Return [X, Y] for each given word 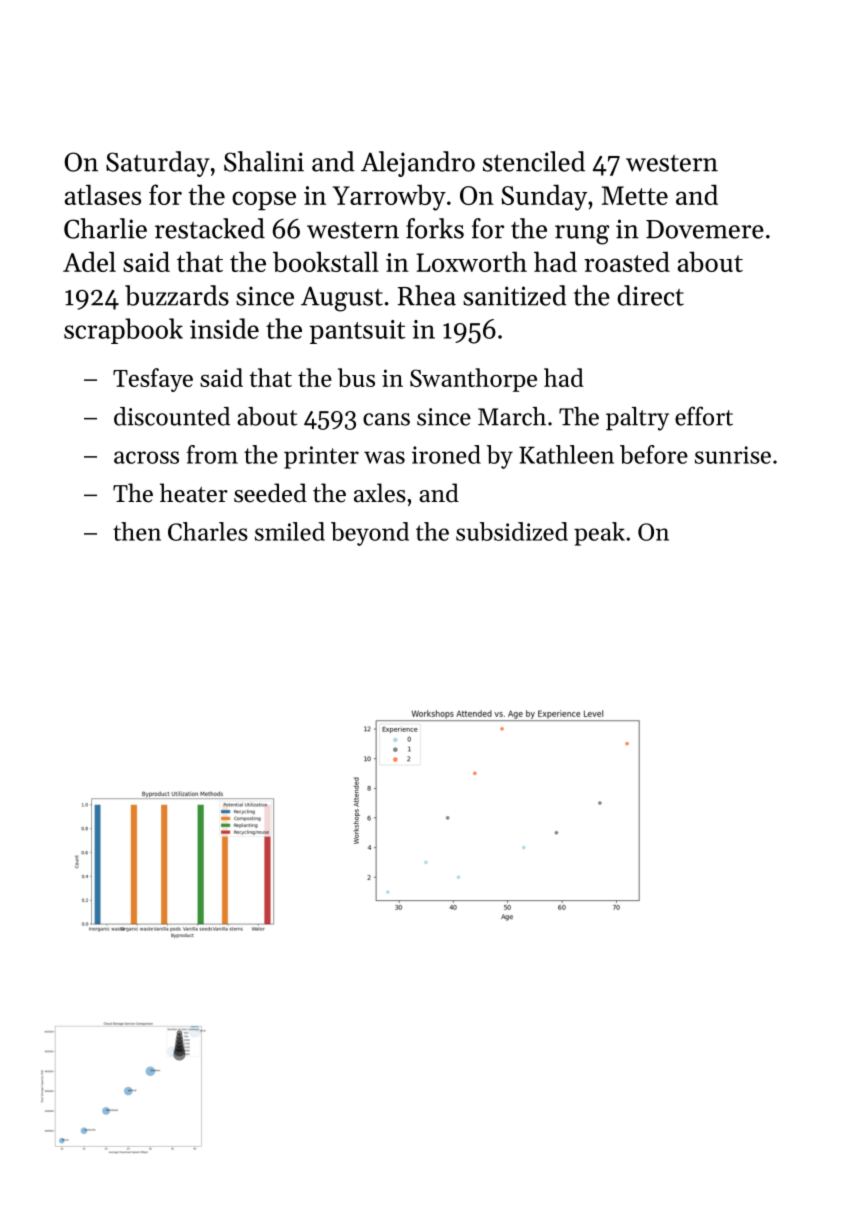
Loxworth [471, 261]
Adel [89, 261]
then [137, 531]
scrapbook [123, 331]
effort [704, 416]
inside [224, 328]
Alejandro [418, 164]
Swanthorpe [473, 380]
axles [380, 493]
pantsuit [357, 332]
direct [650, 295]
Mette [635, 195]
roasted [627, 261]
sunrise [733, 455]
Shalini [264, 161]
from [212, 454]
